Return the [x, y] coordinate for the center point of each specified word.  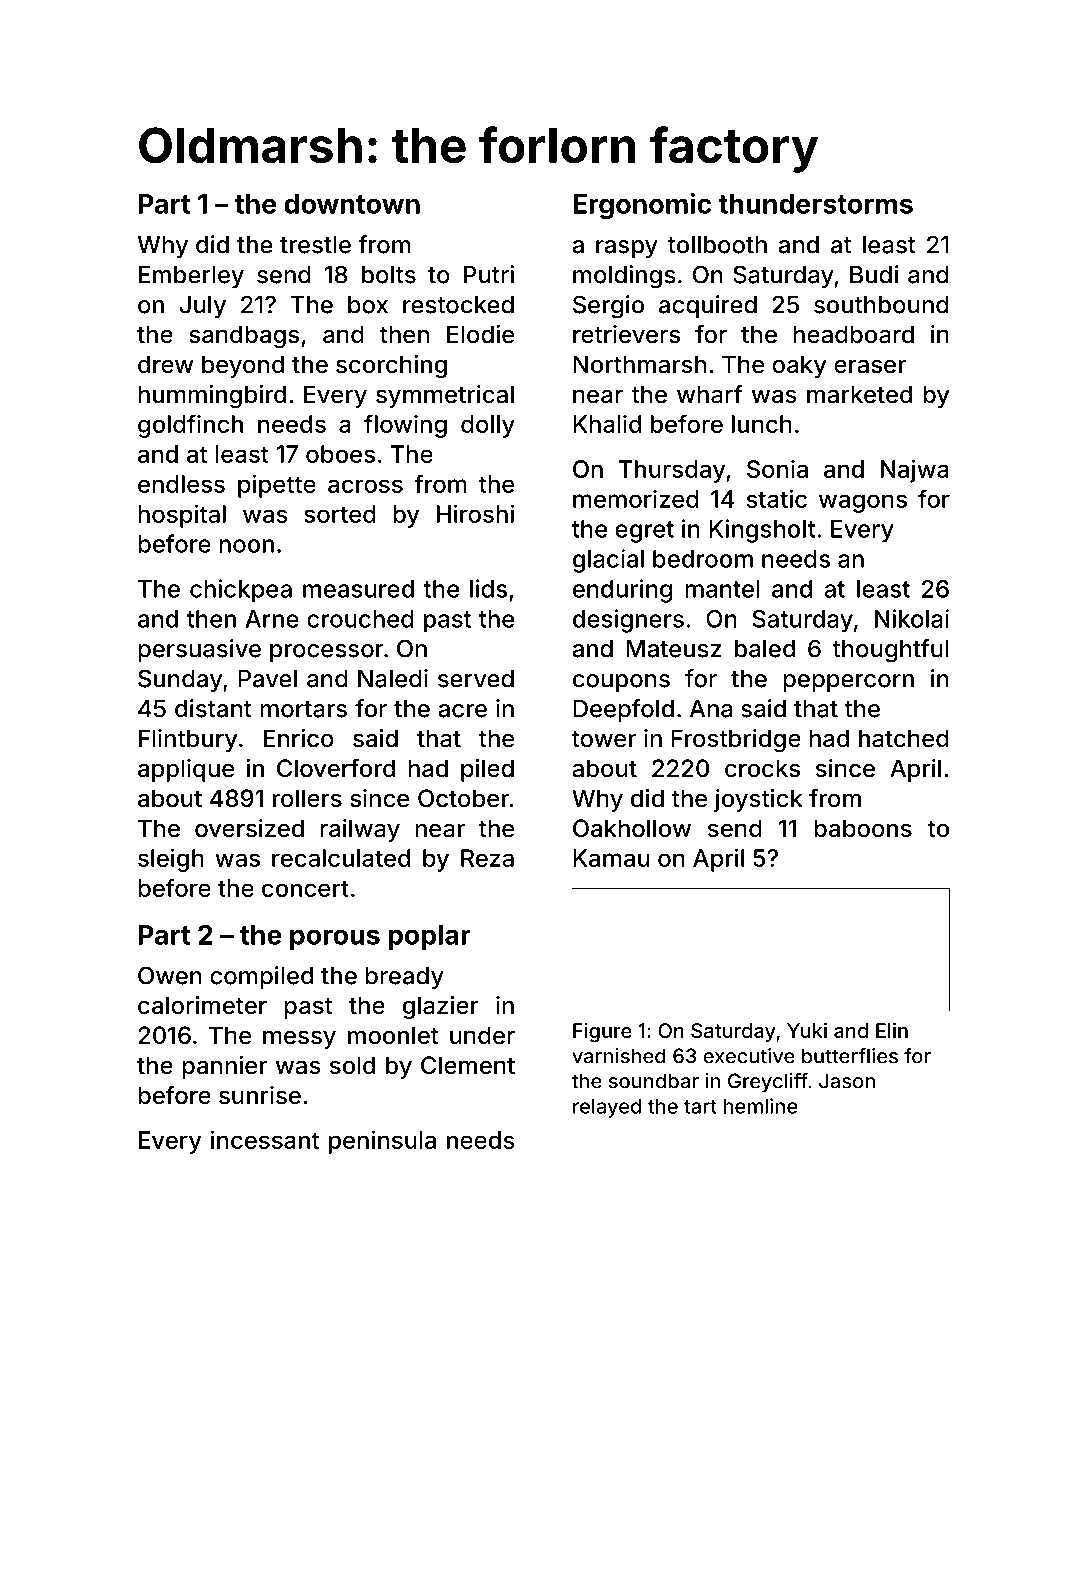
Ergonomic [642, 206]
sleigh [171, 860]
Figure [602, 1033]
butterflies [850, 1056]
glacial [608, 561]
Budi [874, 274]
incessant [265, 1139]
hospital [182, 516]
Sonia [777, 468]
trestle [315, 245]
